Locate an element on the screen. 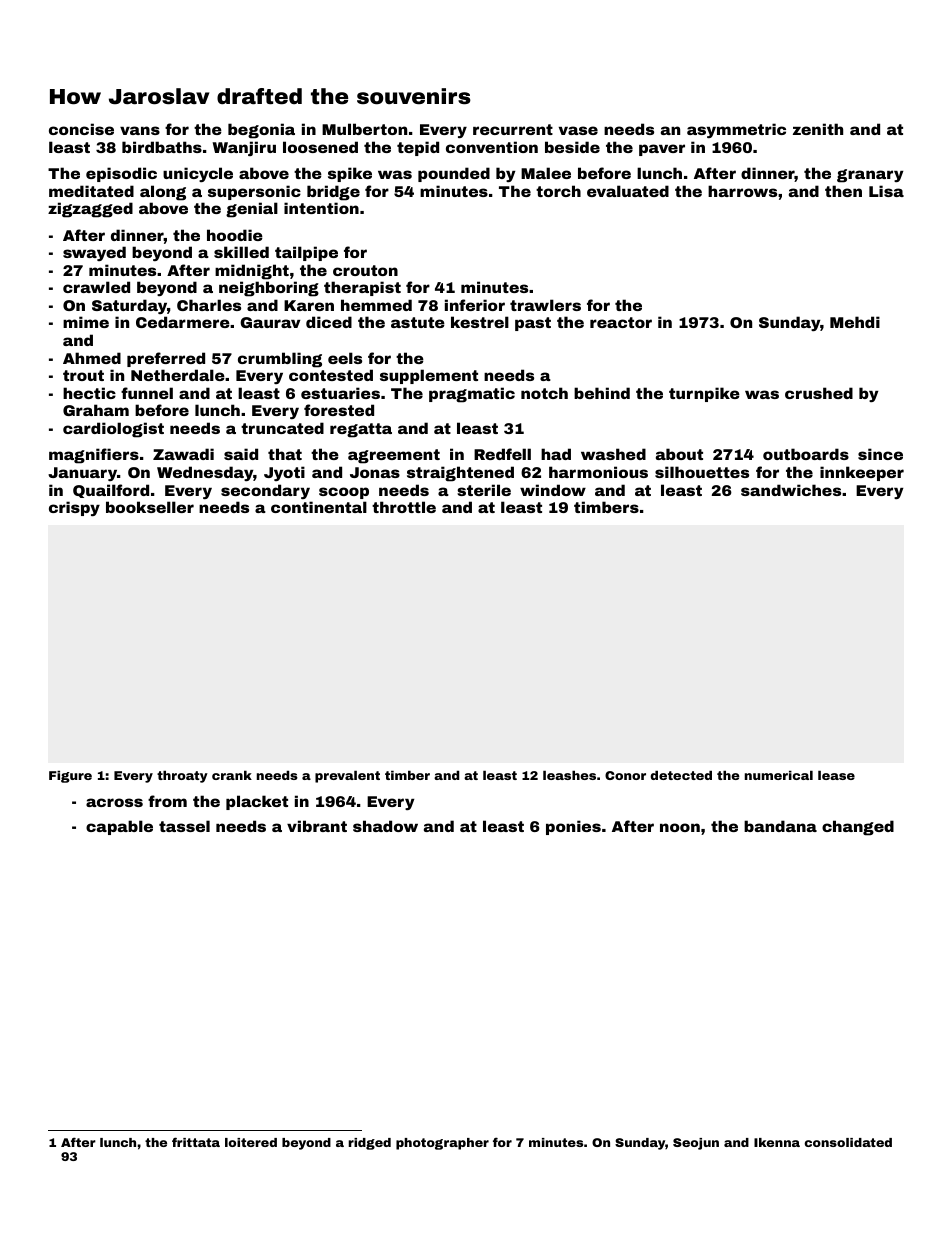  vase is located at coordinates (578, 130).
